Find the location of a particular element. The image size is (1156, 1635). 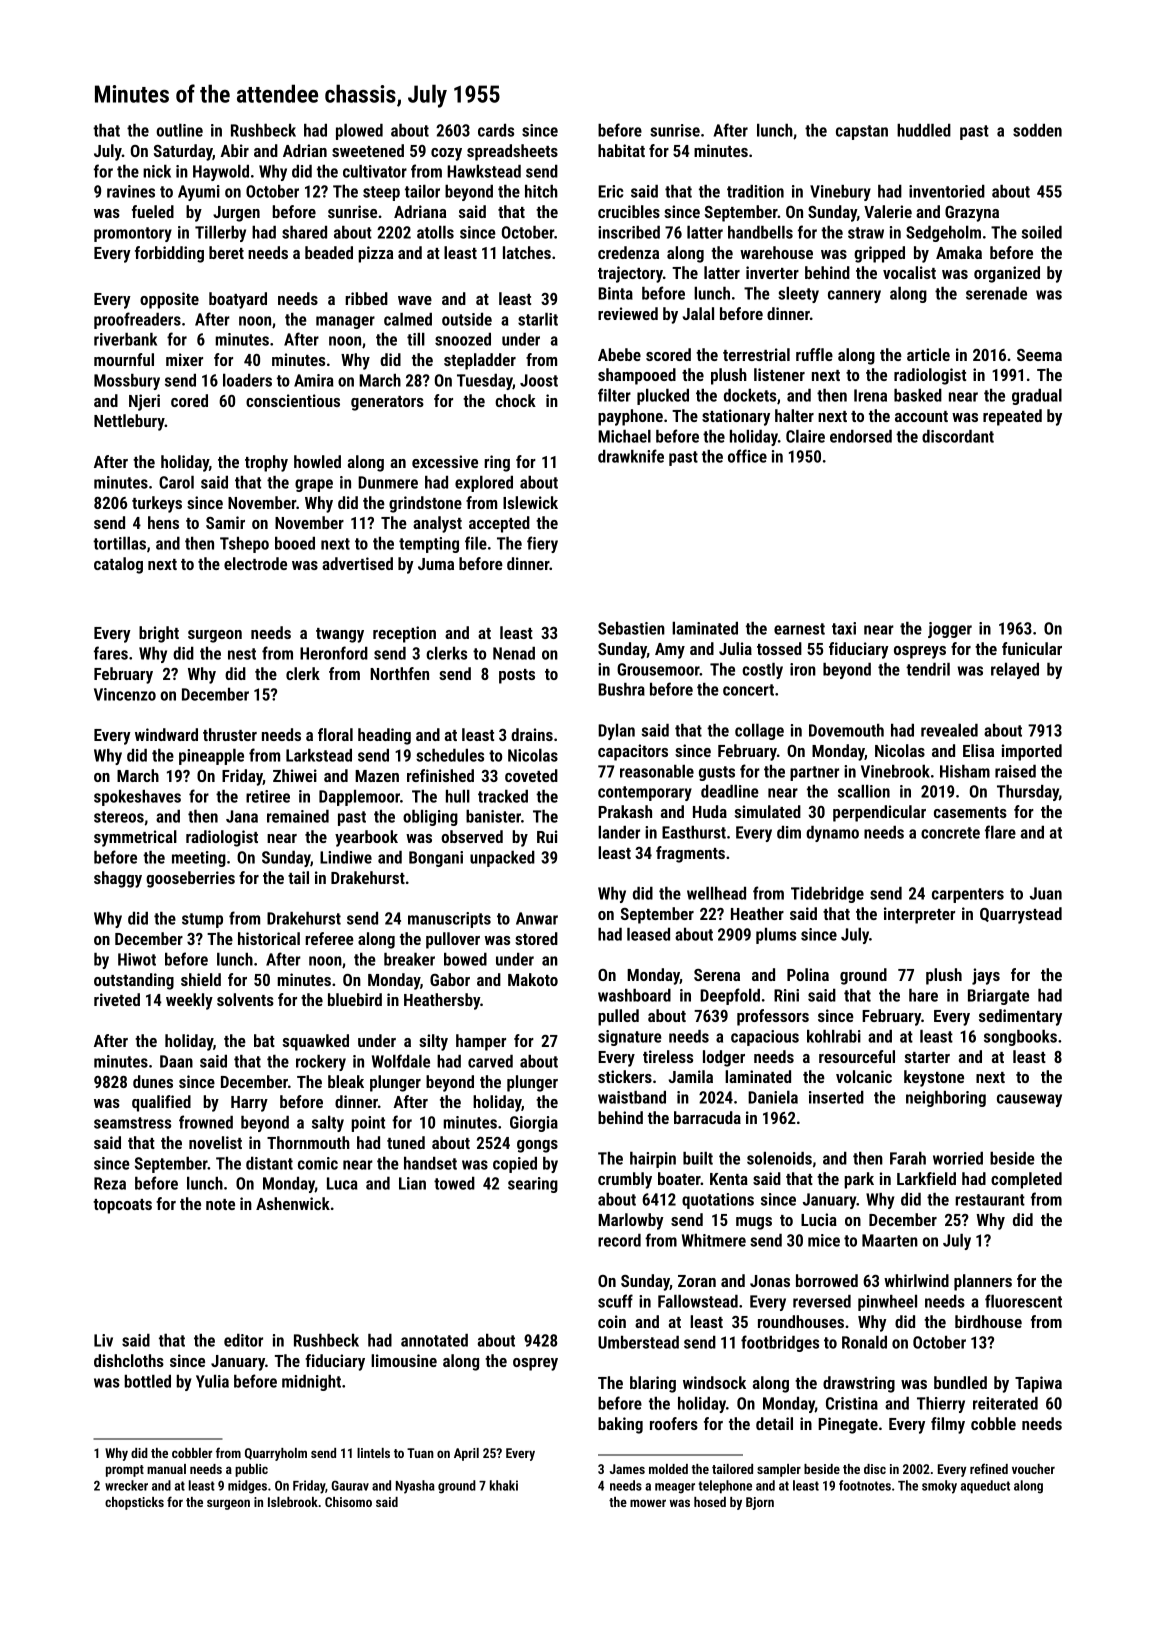

kohlrabi is located at coordinates (834, 1036).
